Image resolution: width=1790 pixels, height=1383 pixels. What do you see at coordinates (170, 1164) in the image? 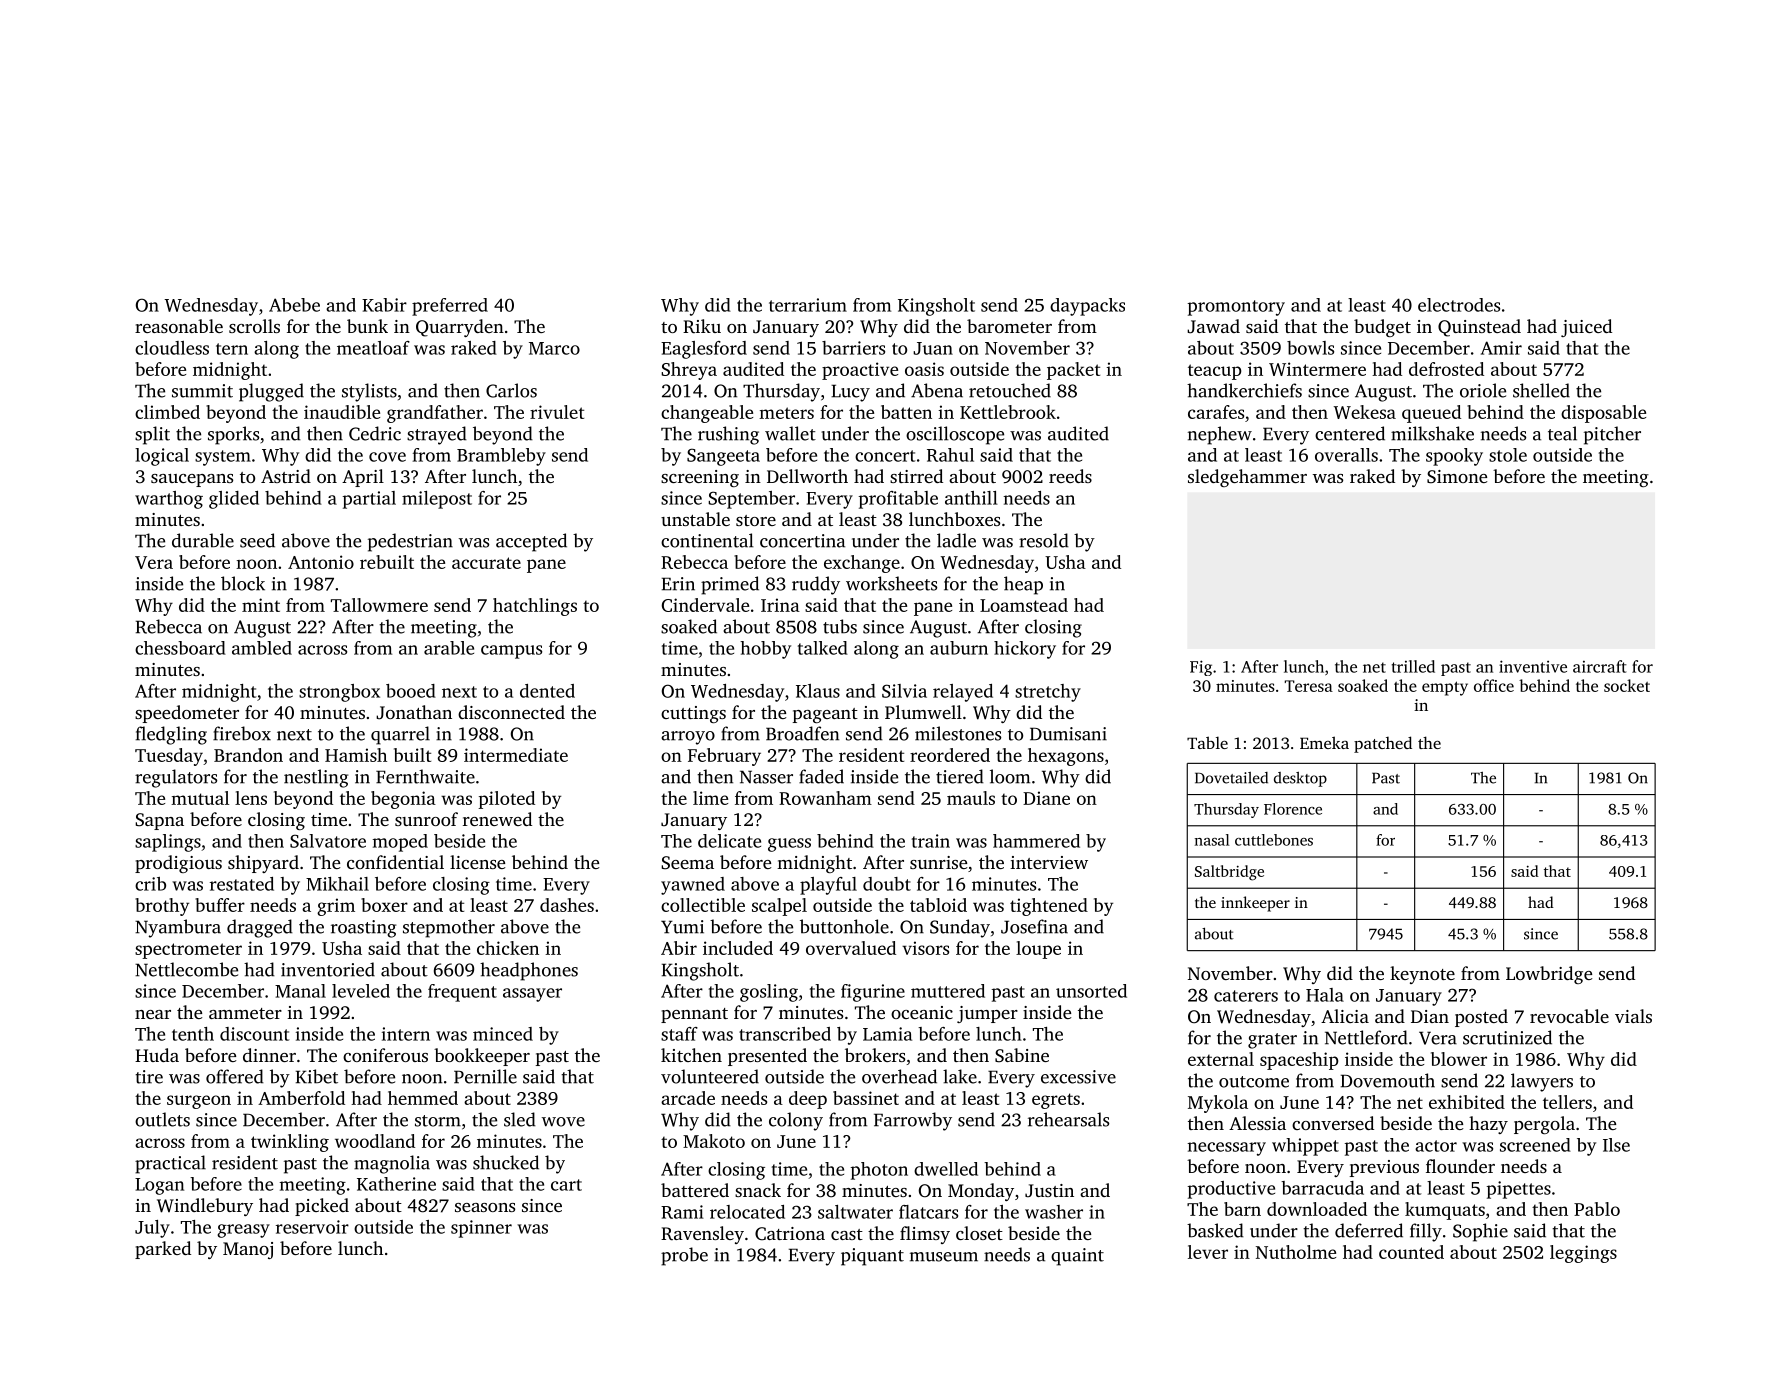
I see `practical` at bounding box center [170, 1164].
